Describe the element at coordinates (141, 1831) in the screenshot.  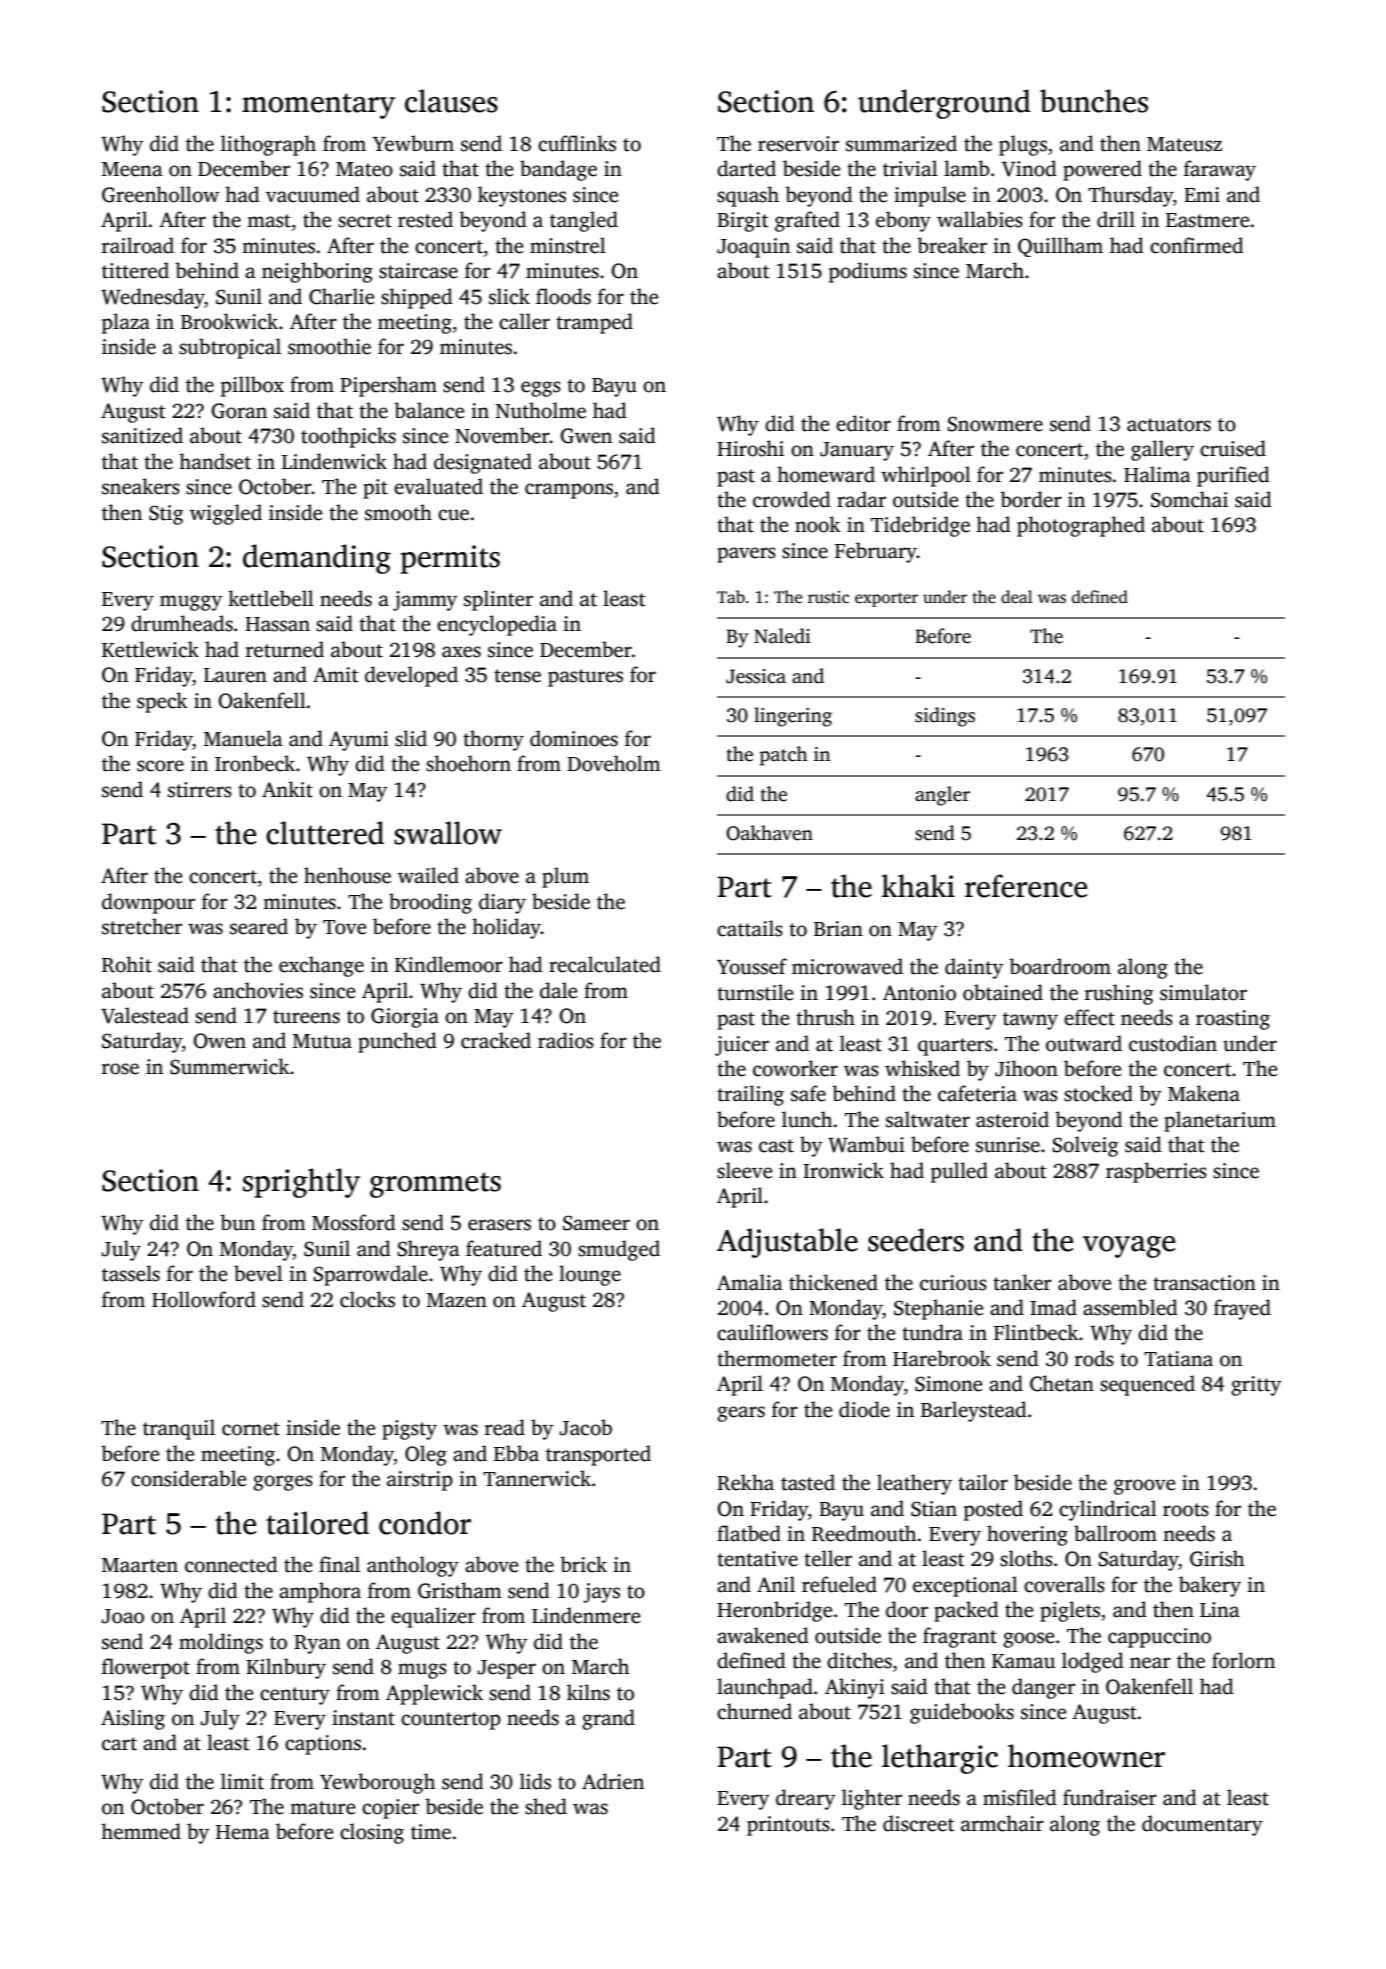
I see `hemmed` at that location.
